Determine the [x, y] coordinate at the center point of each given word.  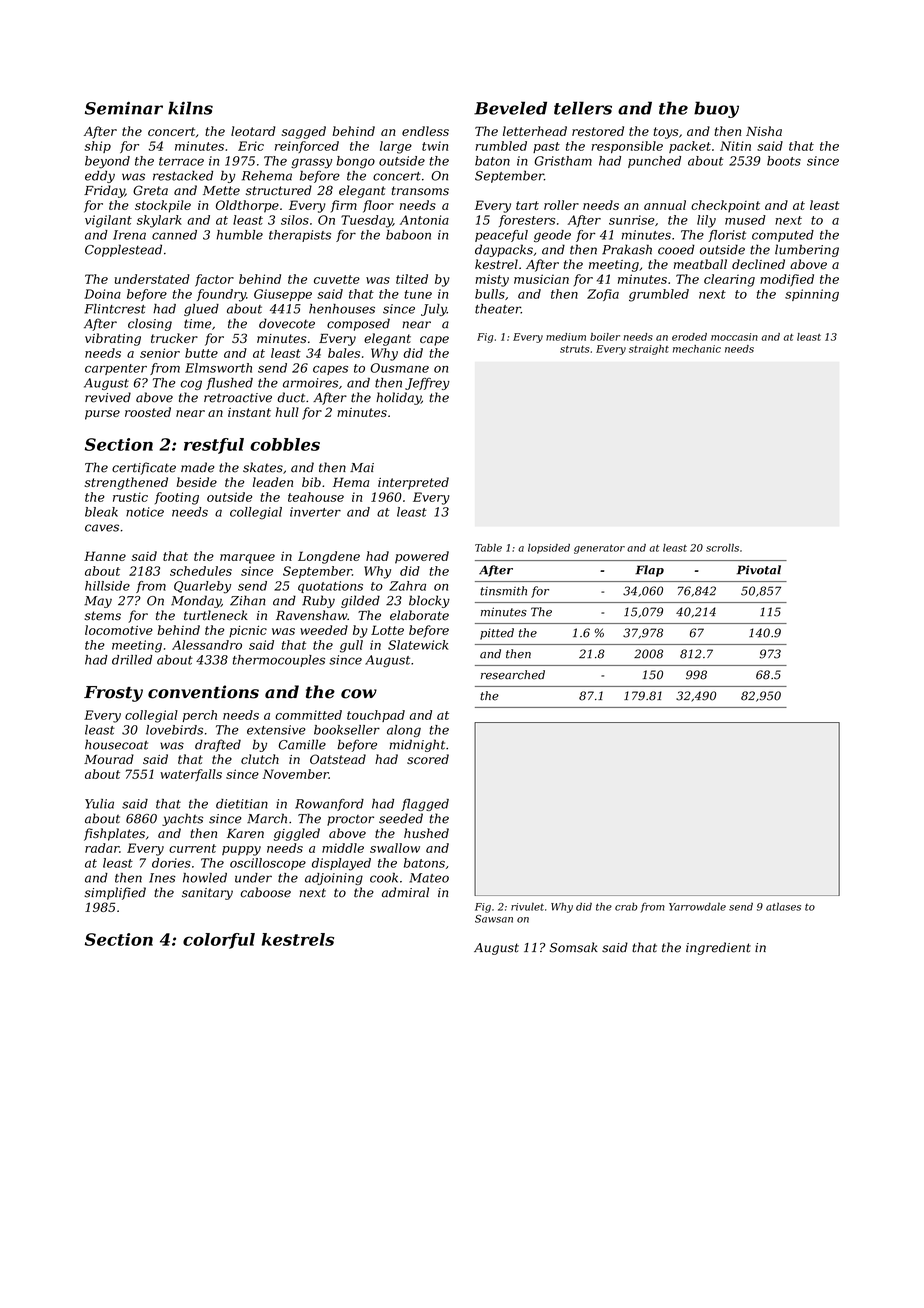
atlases [783, 907]
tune [418, 294]
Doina [102, 294]
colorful [219, 941]
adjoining [334, 879]
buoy [716, 109]
